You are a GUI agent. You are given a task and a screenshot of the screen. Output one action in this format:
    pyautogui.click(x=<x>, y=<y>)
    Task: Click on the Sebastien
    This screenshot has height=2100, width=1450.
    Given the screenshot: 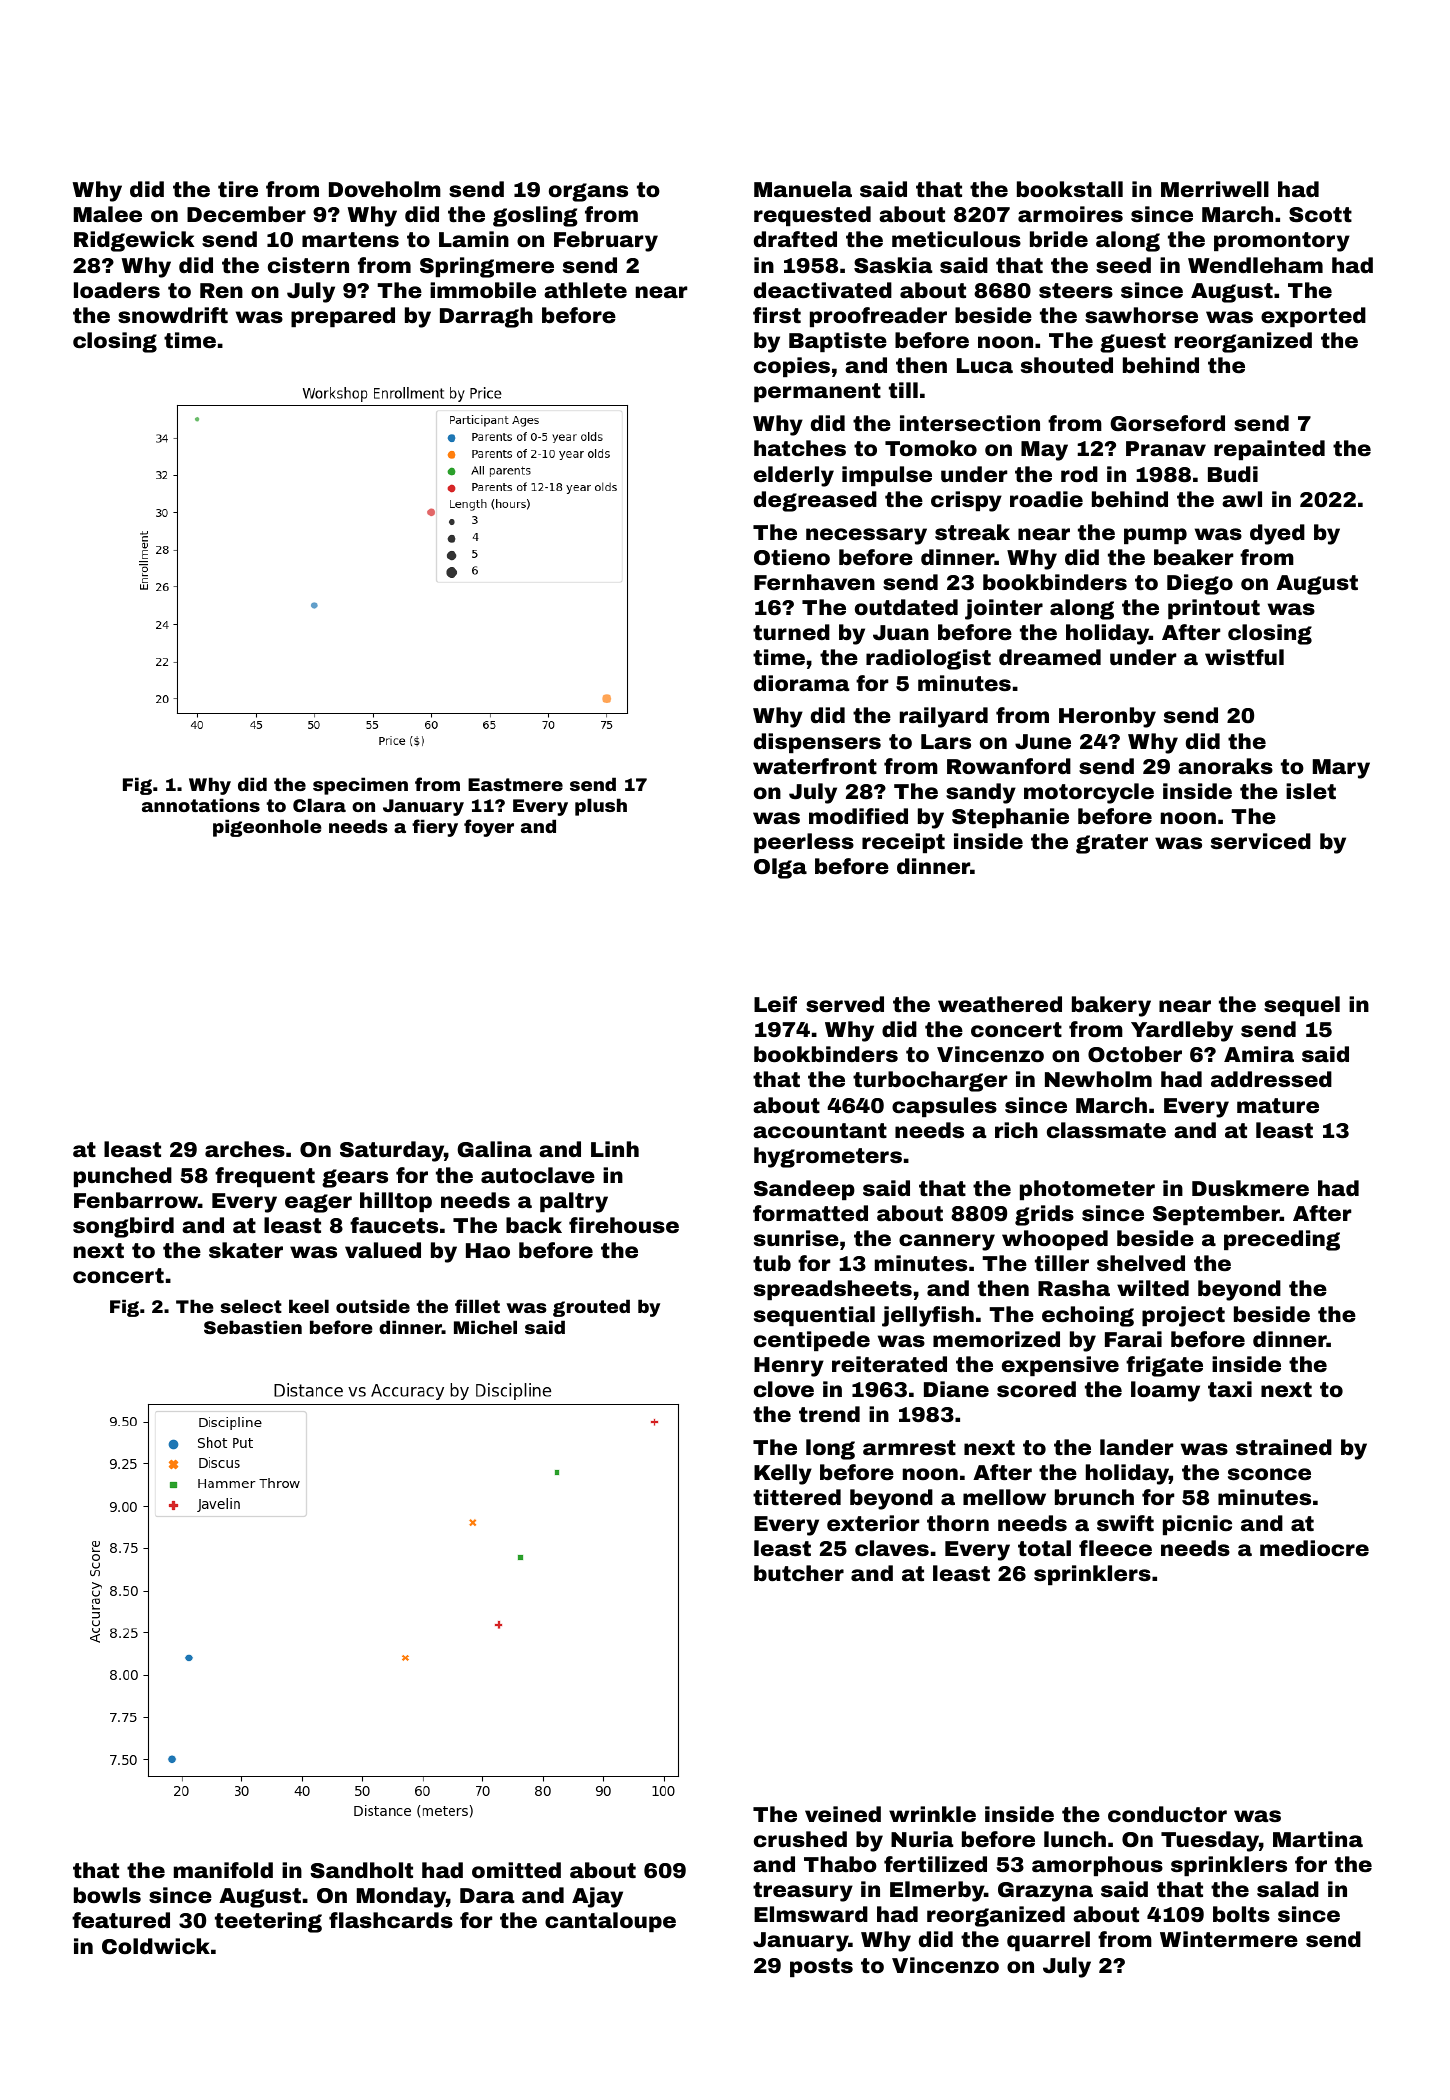 What is the action you would take?
    pyautogui.click(x=253, y=1327)
